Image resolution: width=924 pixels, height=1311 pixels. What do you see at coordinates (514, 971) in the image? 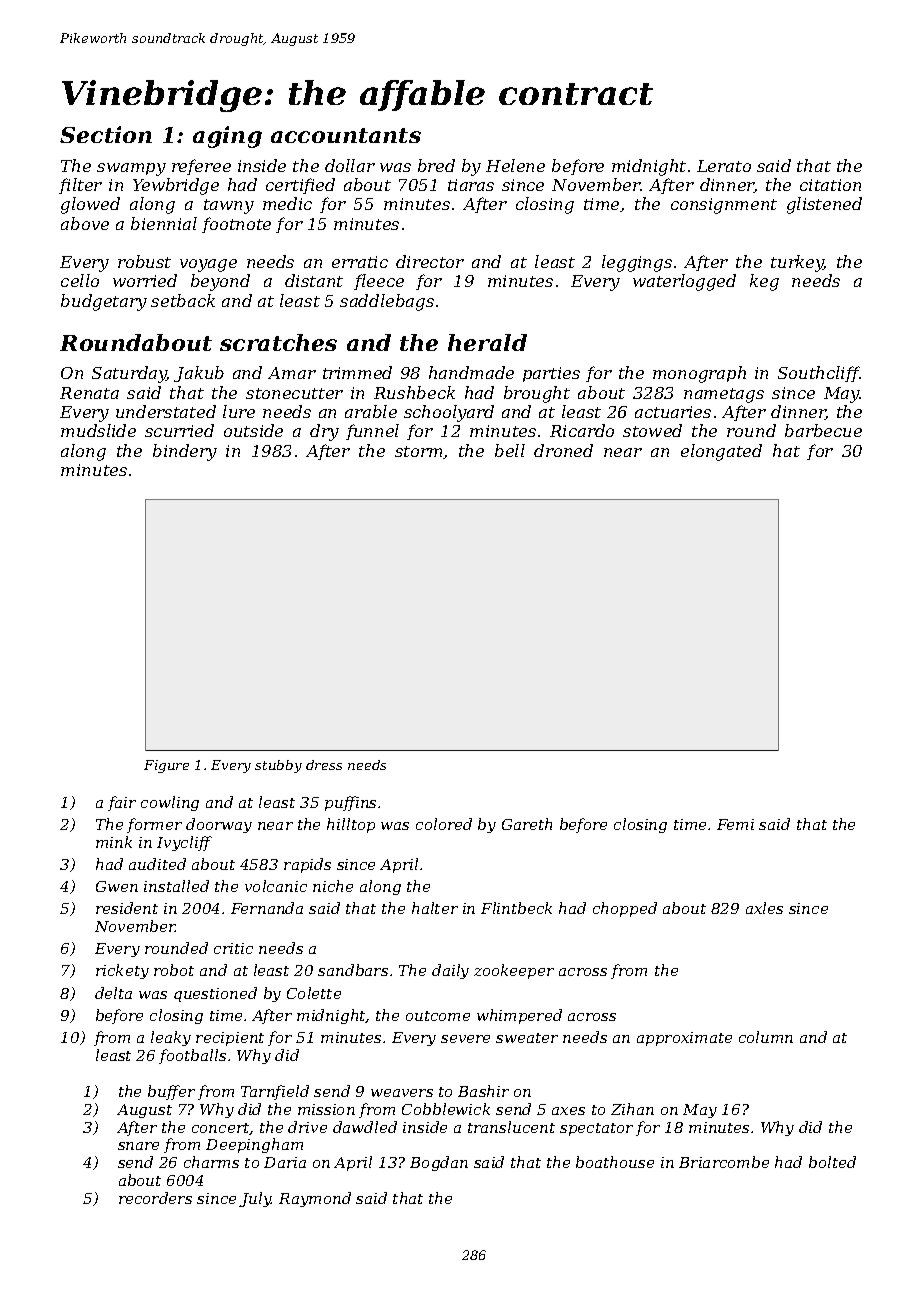
I see `zookeeper` at bounding box center [514, 971].
